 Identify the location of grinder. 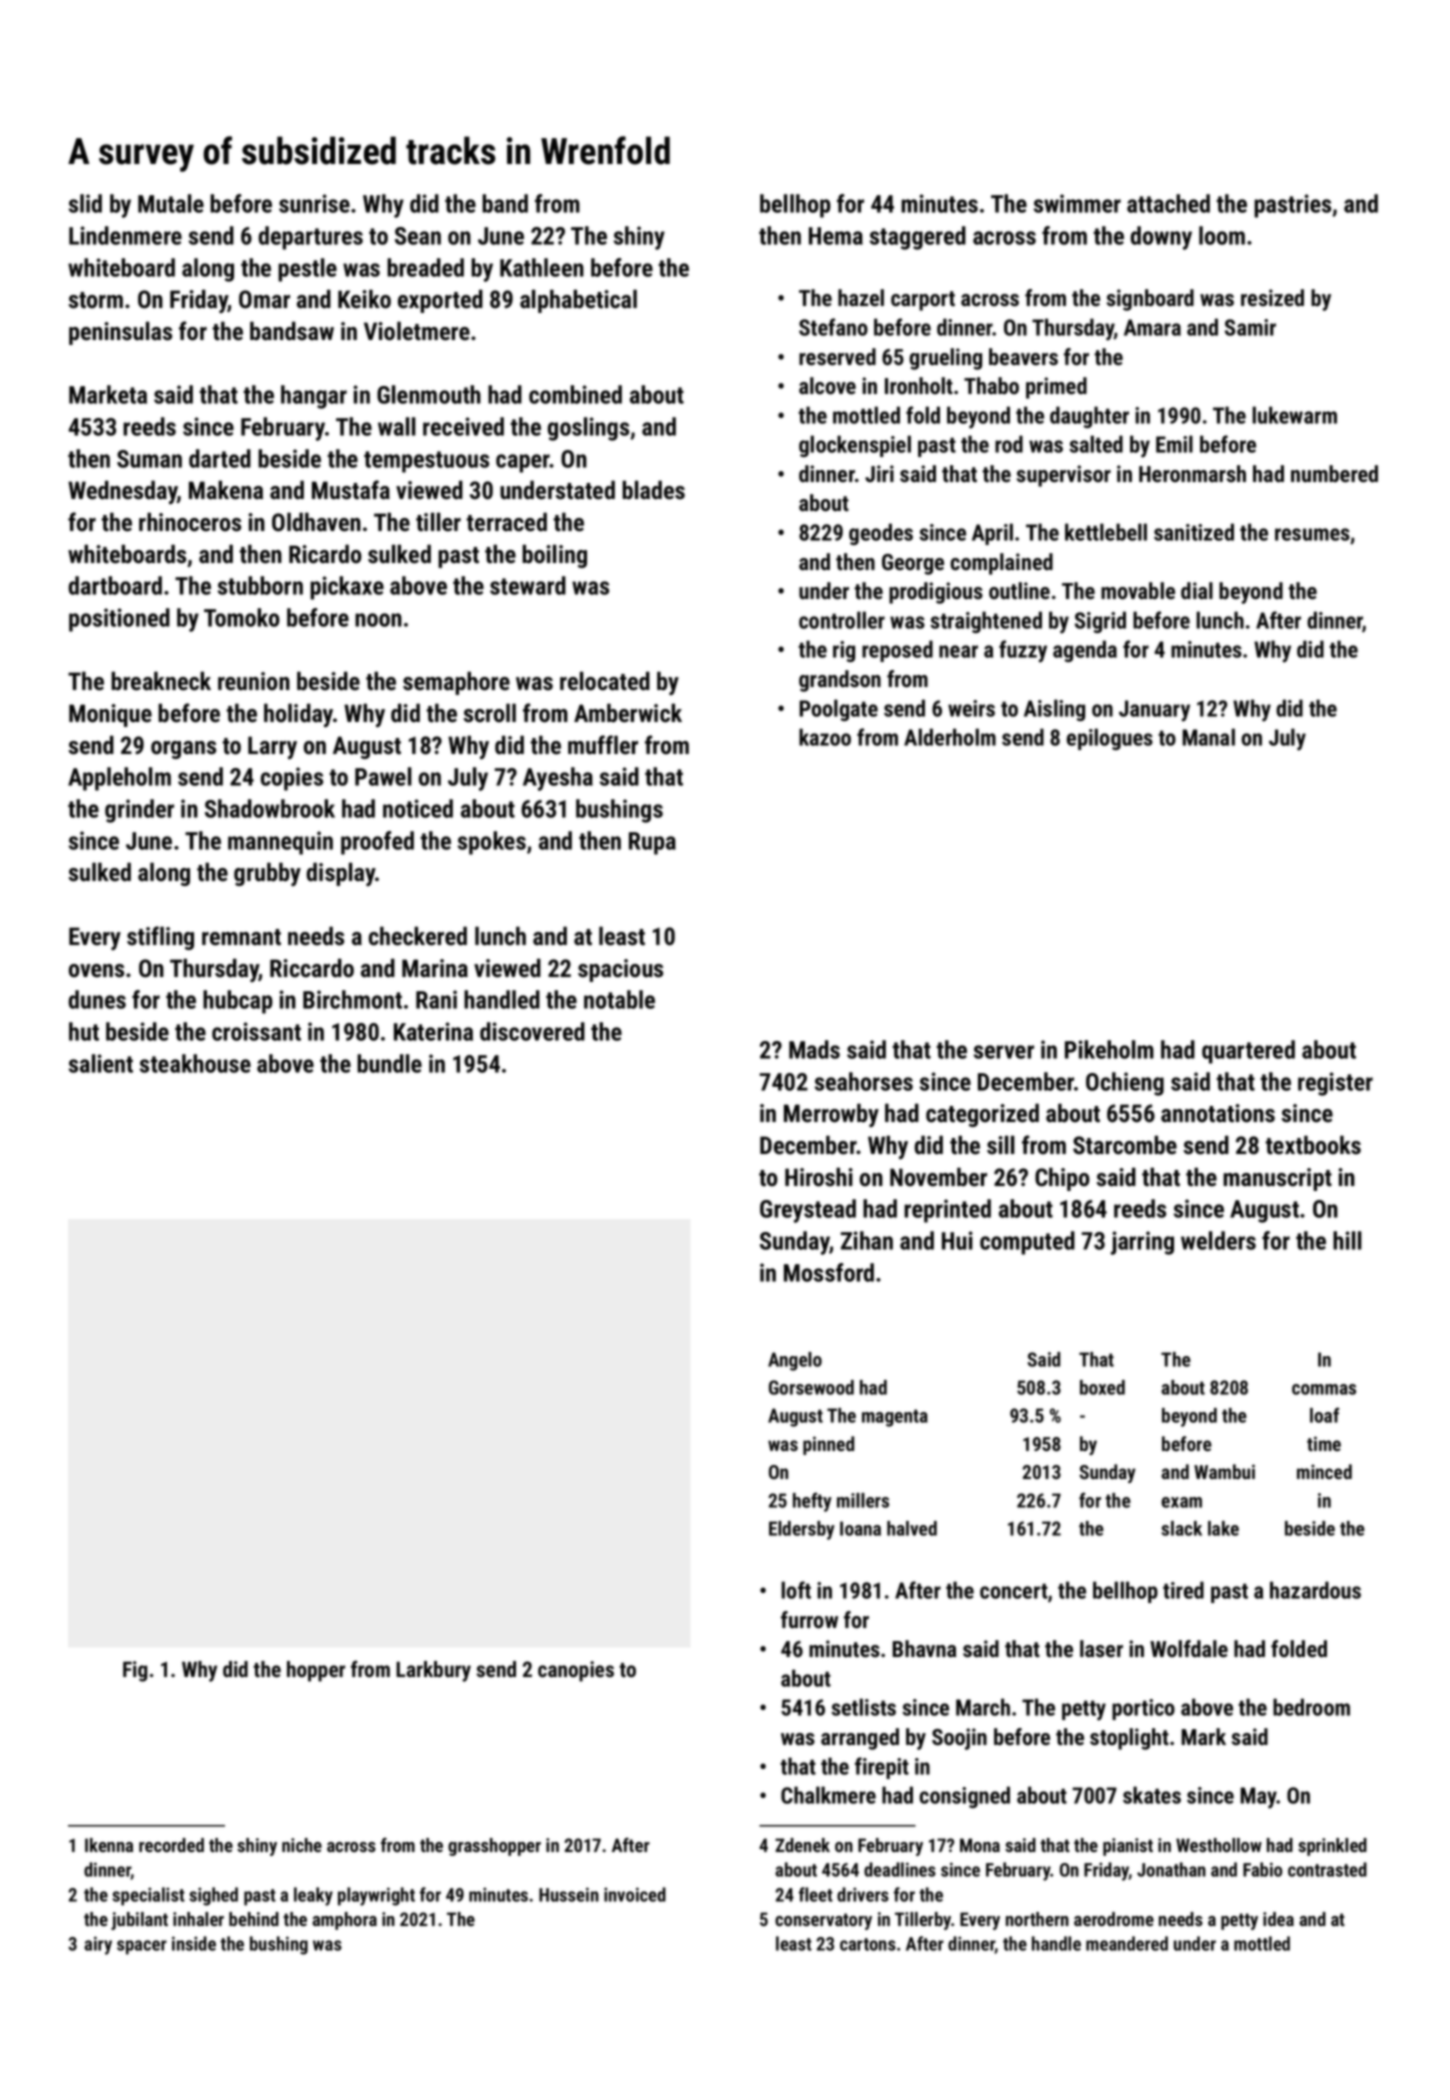
(139, 811).
